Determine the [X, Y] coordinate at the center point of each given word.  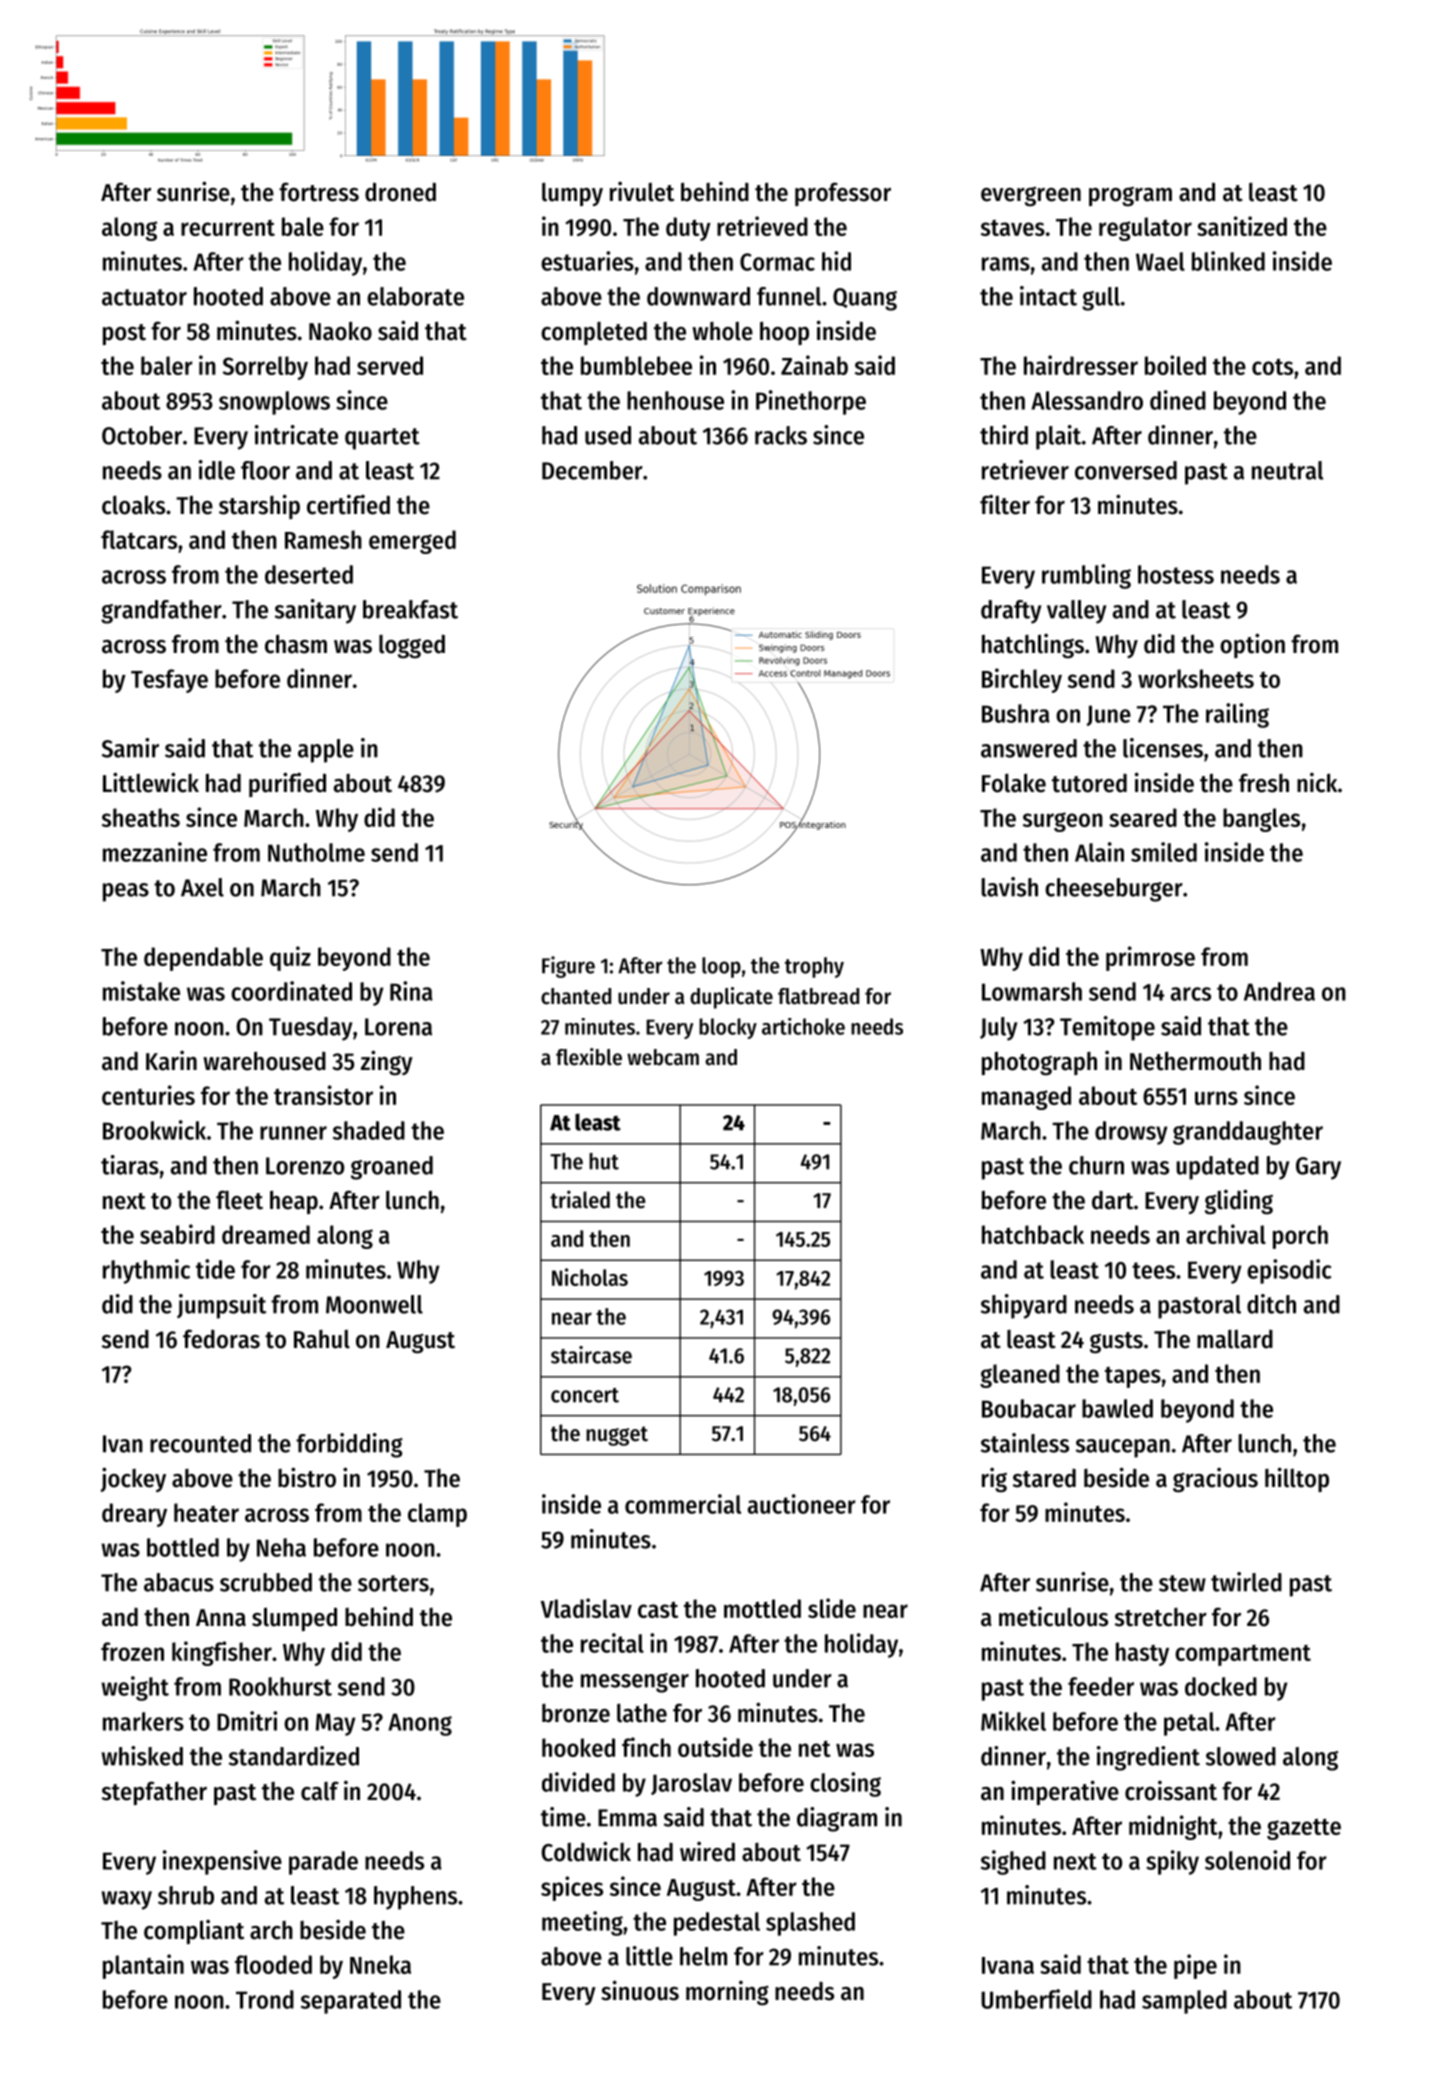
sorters [393, 1583]
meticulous [1053, 1616]
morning [727, 1993]
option [1252, 645]
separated [351, 2002]
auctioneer [802, 1504]
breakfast [410, 609]
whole [722, 331]
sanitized [1242, 226]
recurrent [228, 228]
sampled [1184, 2002]
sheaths [141, 817]
